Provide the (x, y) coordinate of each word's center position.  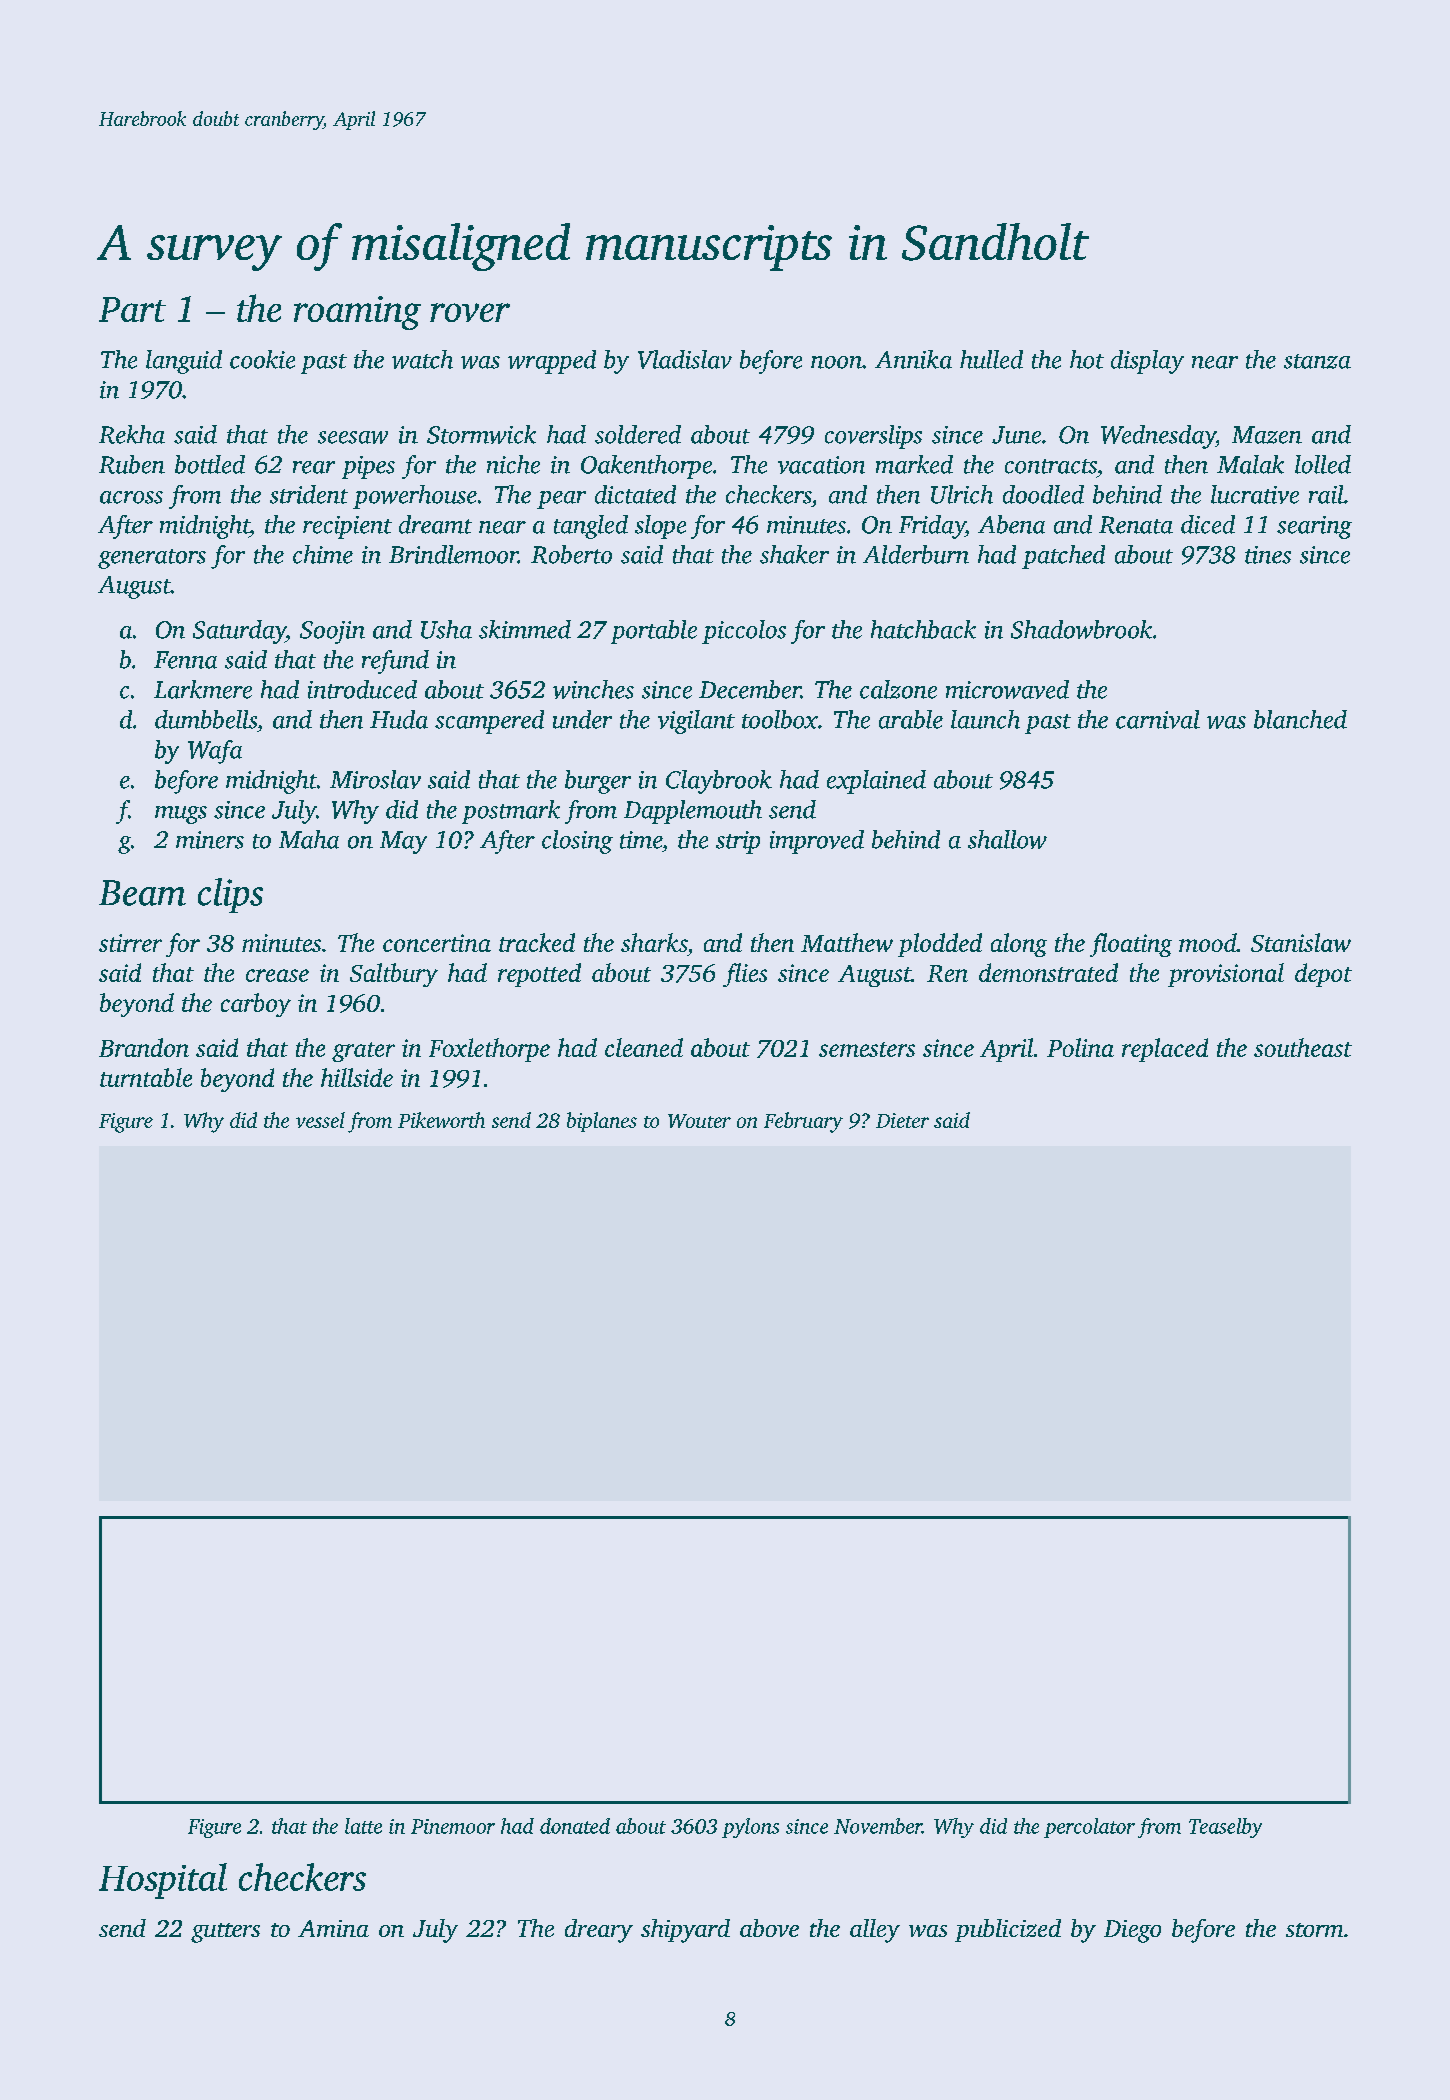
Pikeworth (441, 1120)
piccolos (744, 632)
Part (132, 309)
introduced (362, 689)
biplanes (602, 1122)
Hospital (163, 1881)
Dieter (902, 1120)
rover (470, 312)
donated (575, 1826)
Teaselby (1225, 1828)
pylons (750, 1828)
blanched (1300, 719)
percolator (1089, 1828)
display (1147, 362)
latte (363, 1826)
